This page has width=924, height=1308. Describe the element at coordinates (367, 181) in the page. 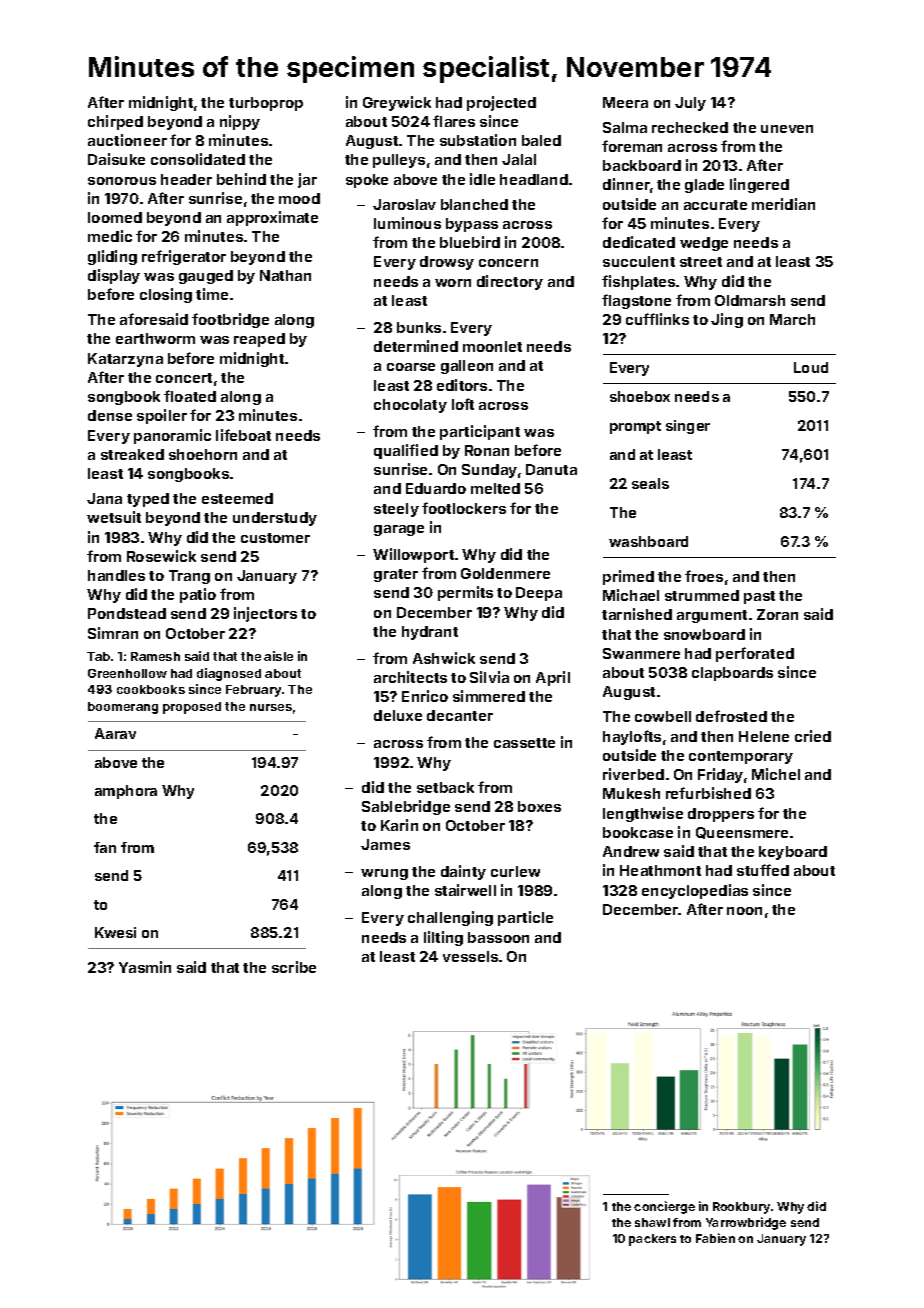

I see `spoke` at that location.
